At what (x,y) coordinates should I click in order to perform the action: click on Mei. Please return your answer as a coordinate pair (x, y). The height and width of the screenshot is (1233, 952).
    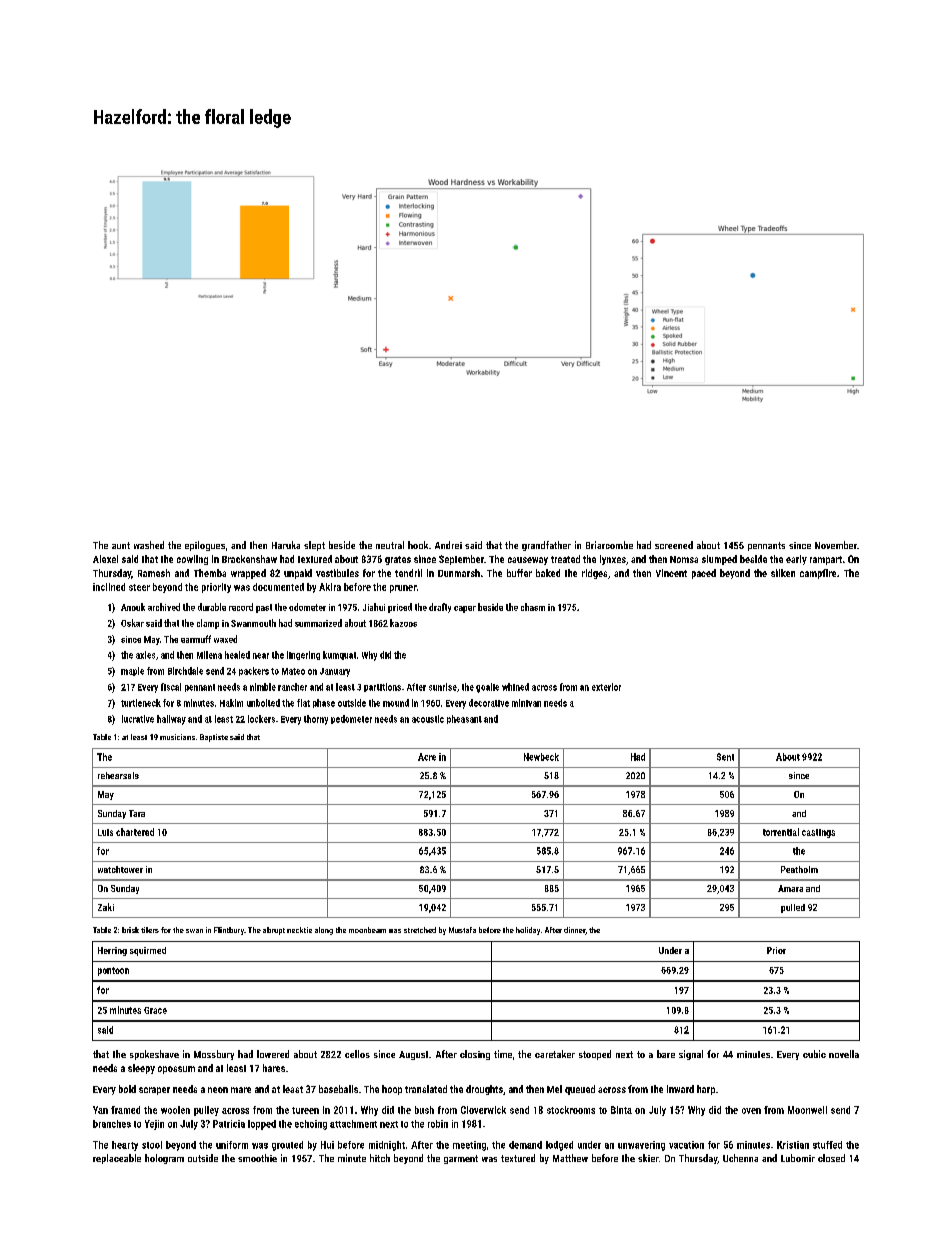
    Looking at the image, I should click on (554, 1089).
